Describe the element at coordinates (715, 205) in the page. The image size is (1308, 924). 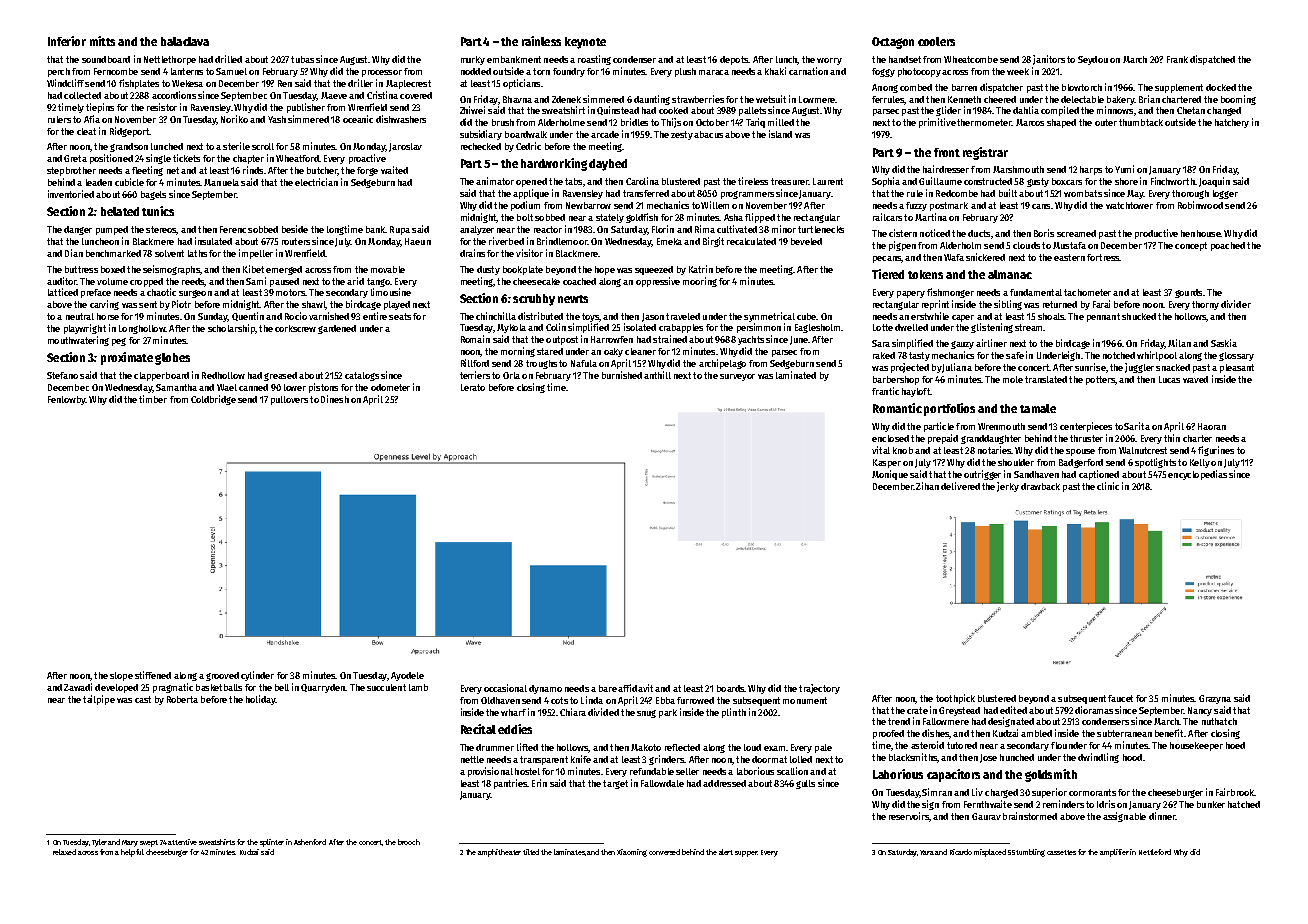
I see `Willem` at that location.
